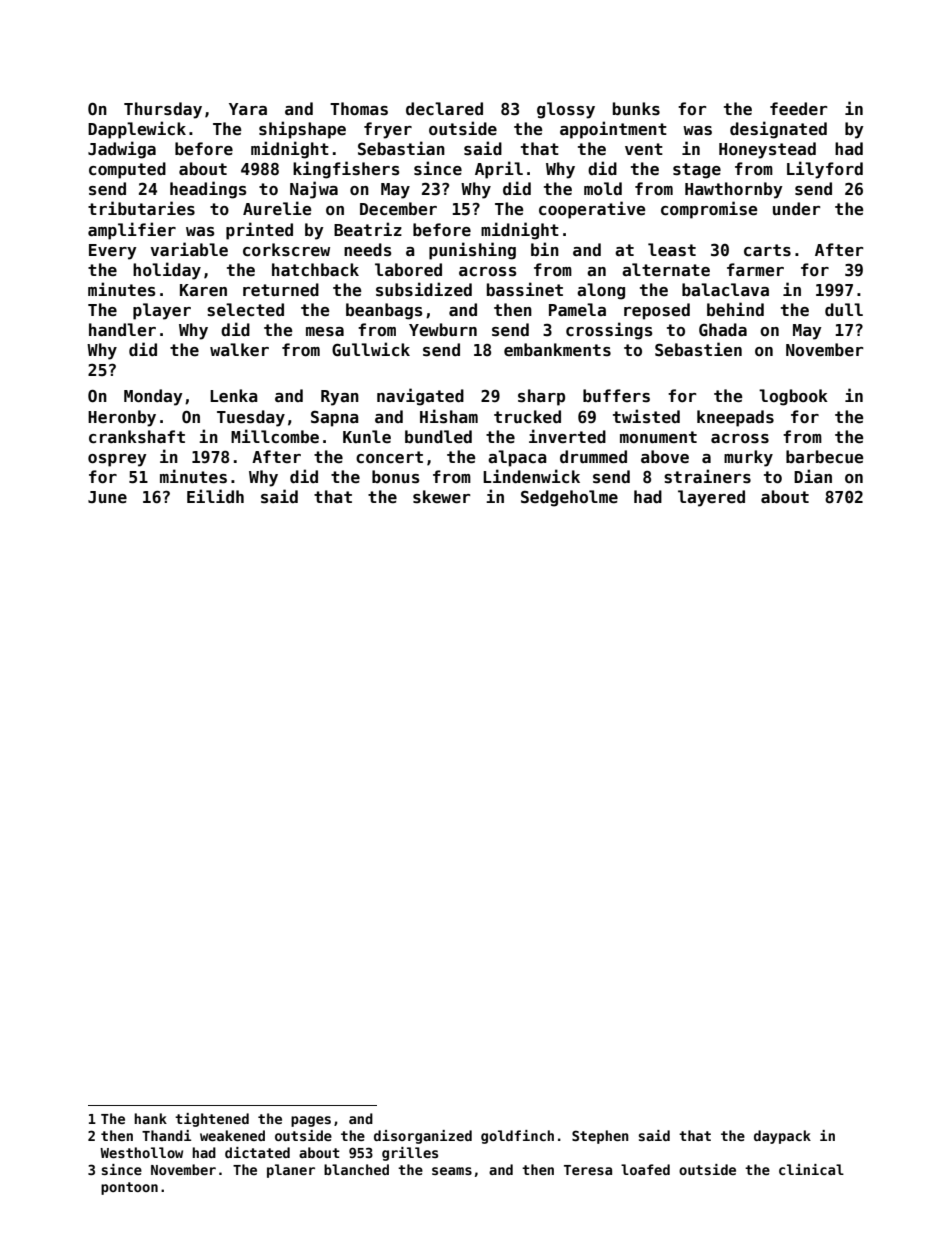  Describe the element at coordinates (248, 109) in the document. I see `Yara` at that location.
